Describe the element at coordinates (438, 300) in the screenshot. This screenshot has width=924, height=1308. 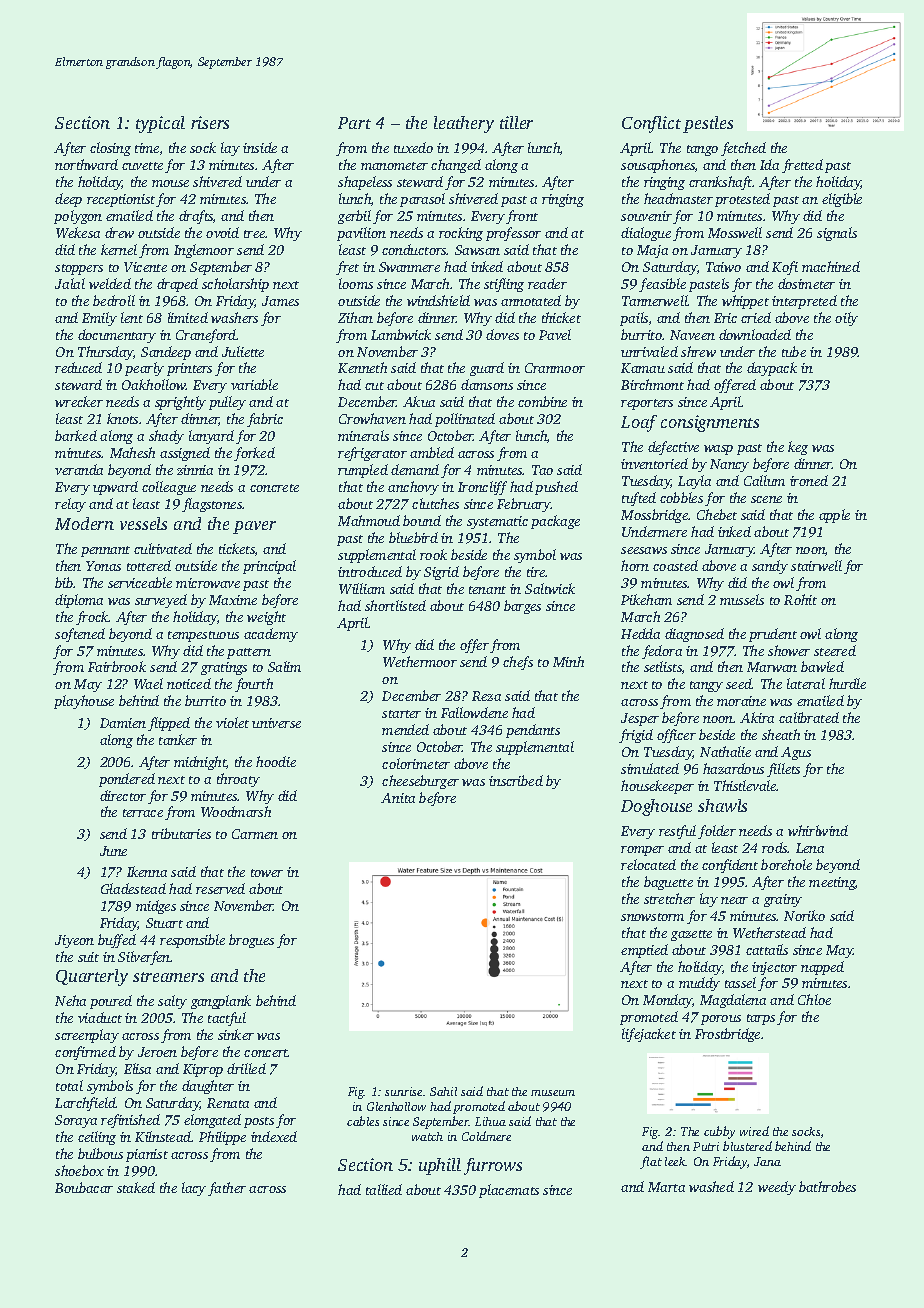
I see `windshield` at that location.
